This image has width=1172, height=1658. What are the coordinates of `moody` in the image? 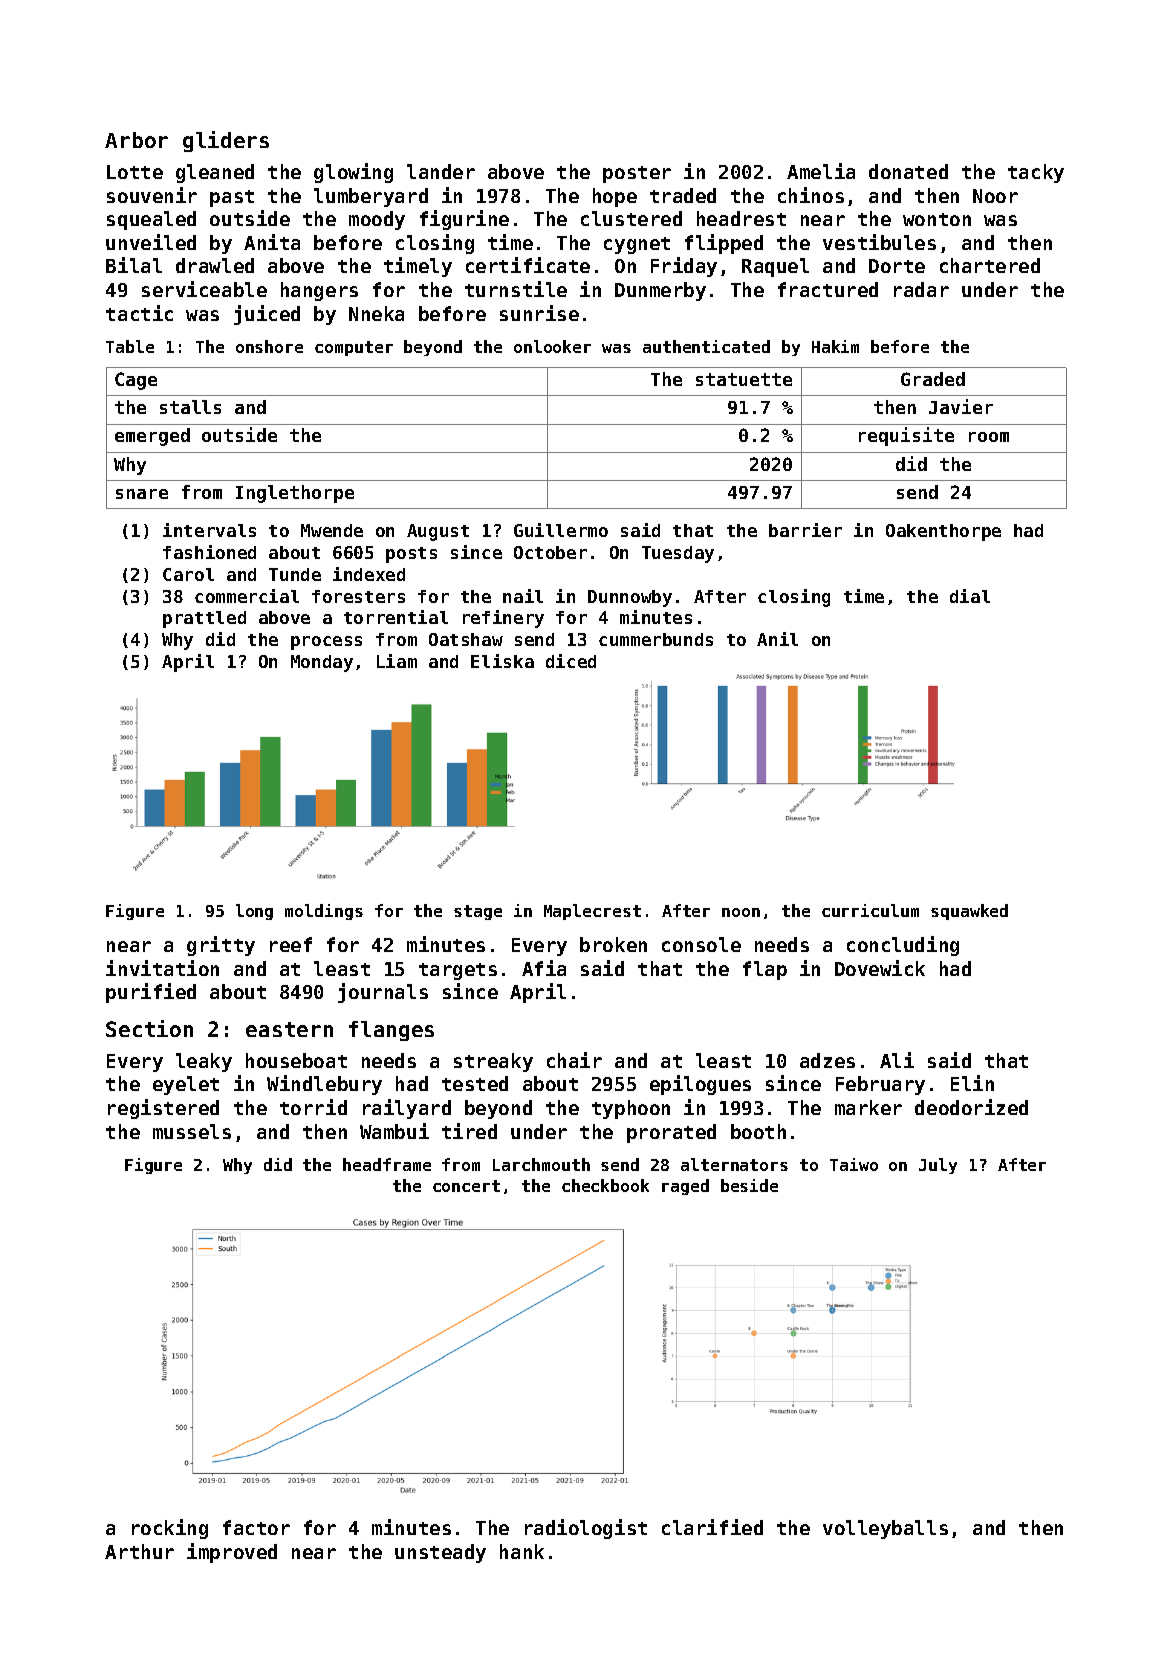 It's located at (377, 220).
